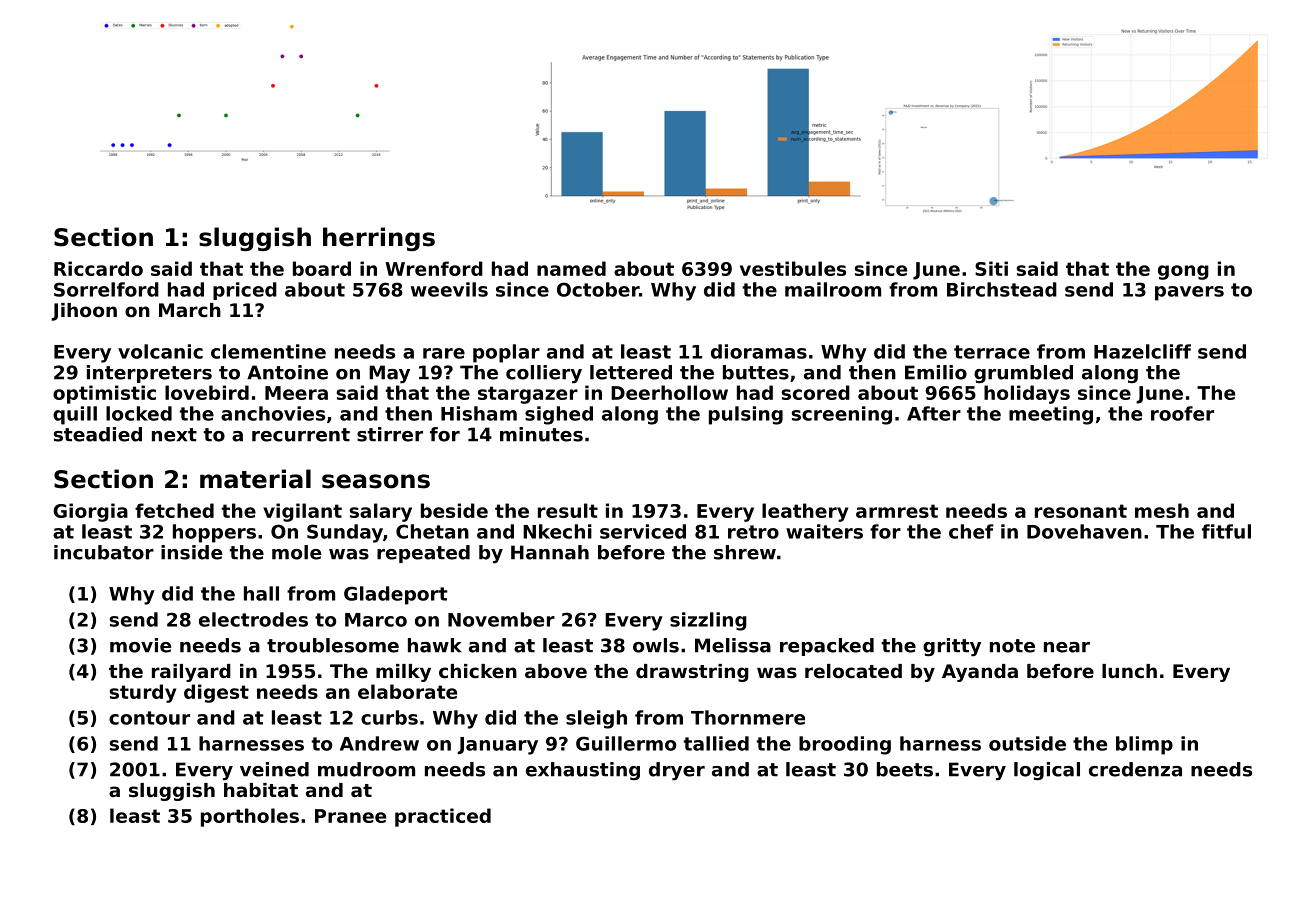  What do you see at coordinates (149, 718) in the document?
I see `contour` at bounding box center [149, 718].
